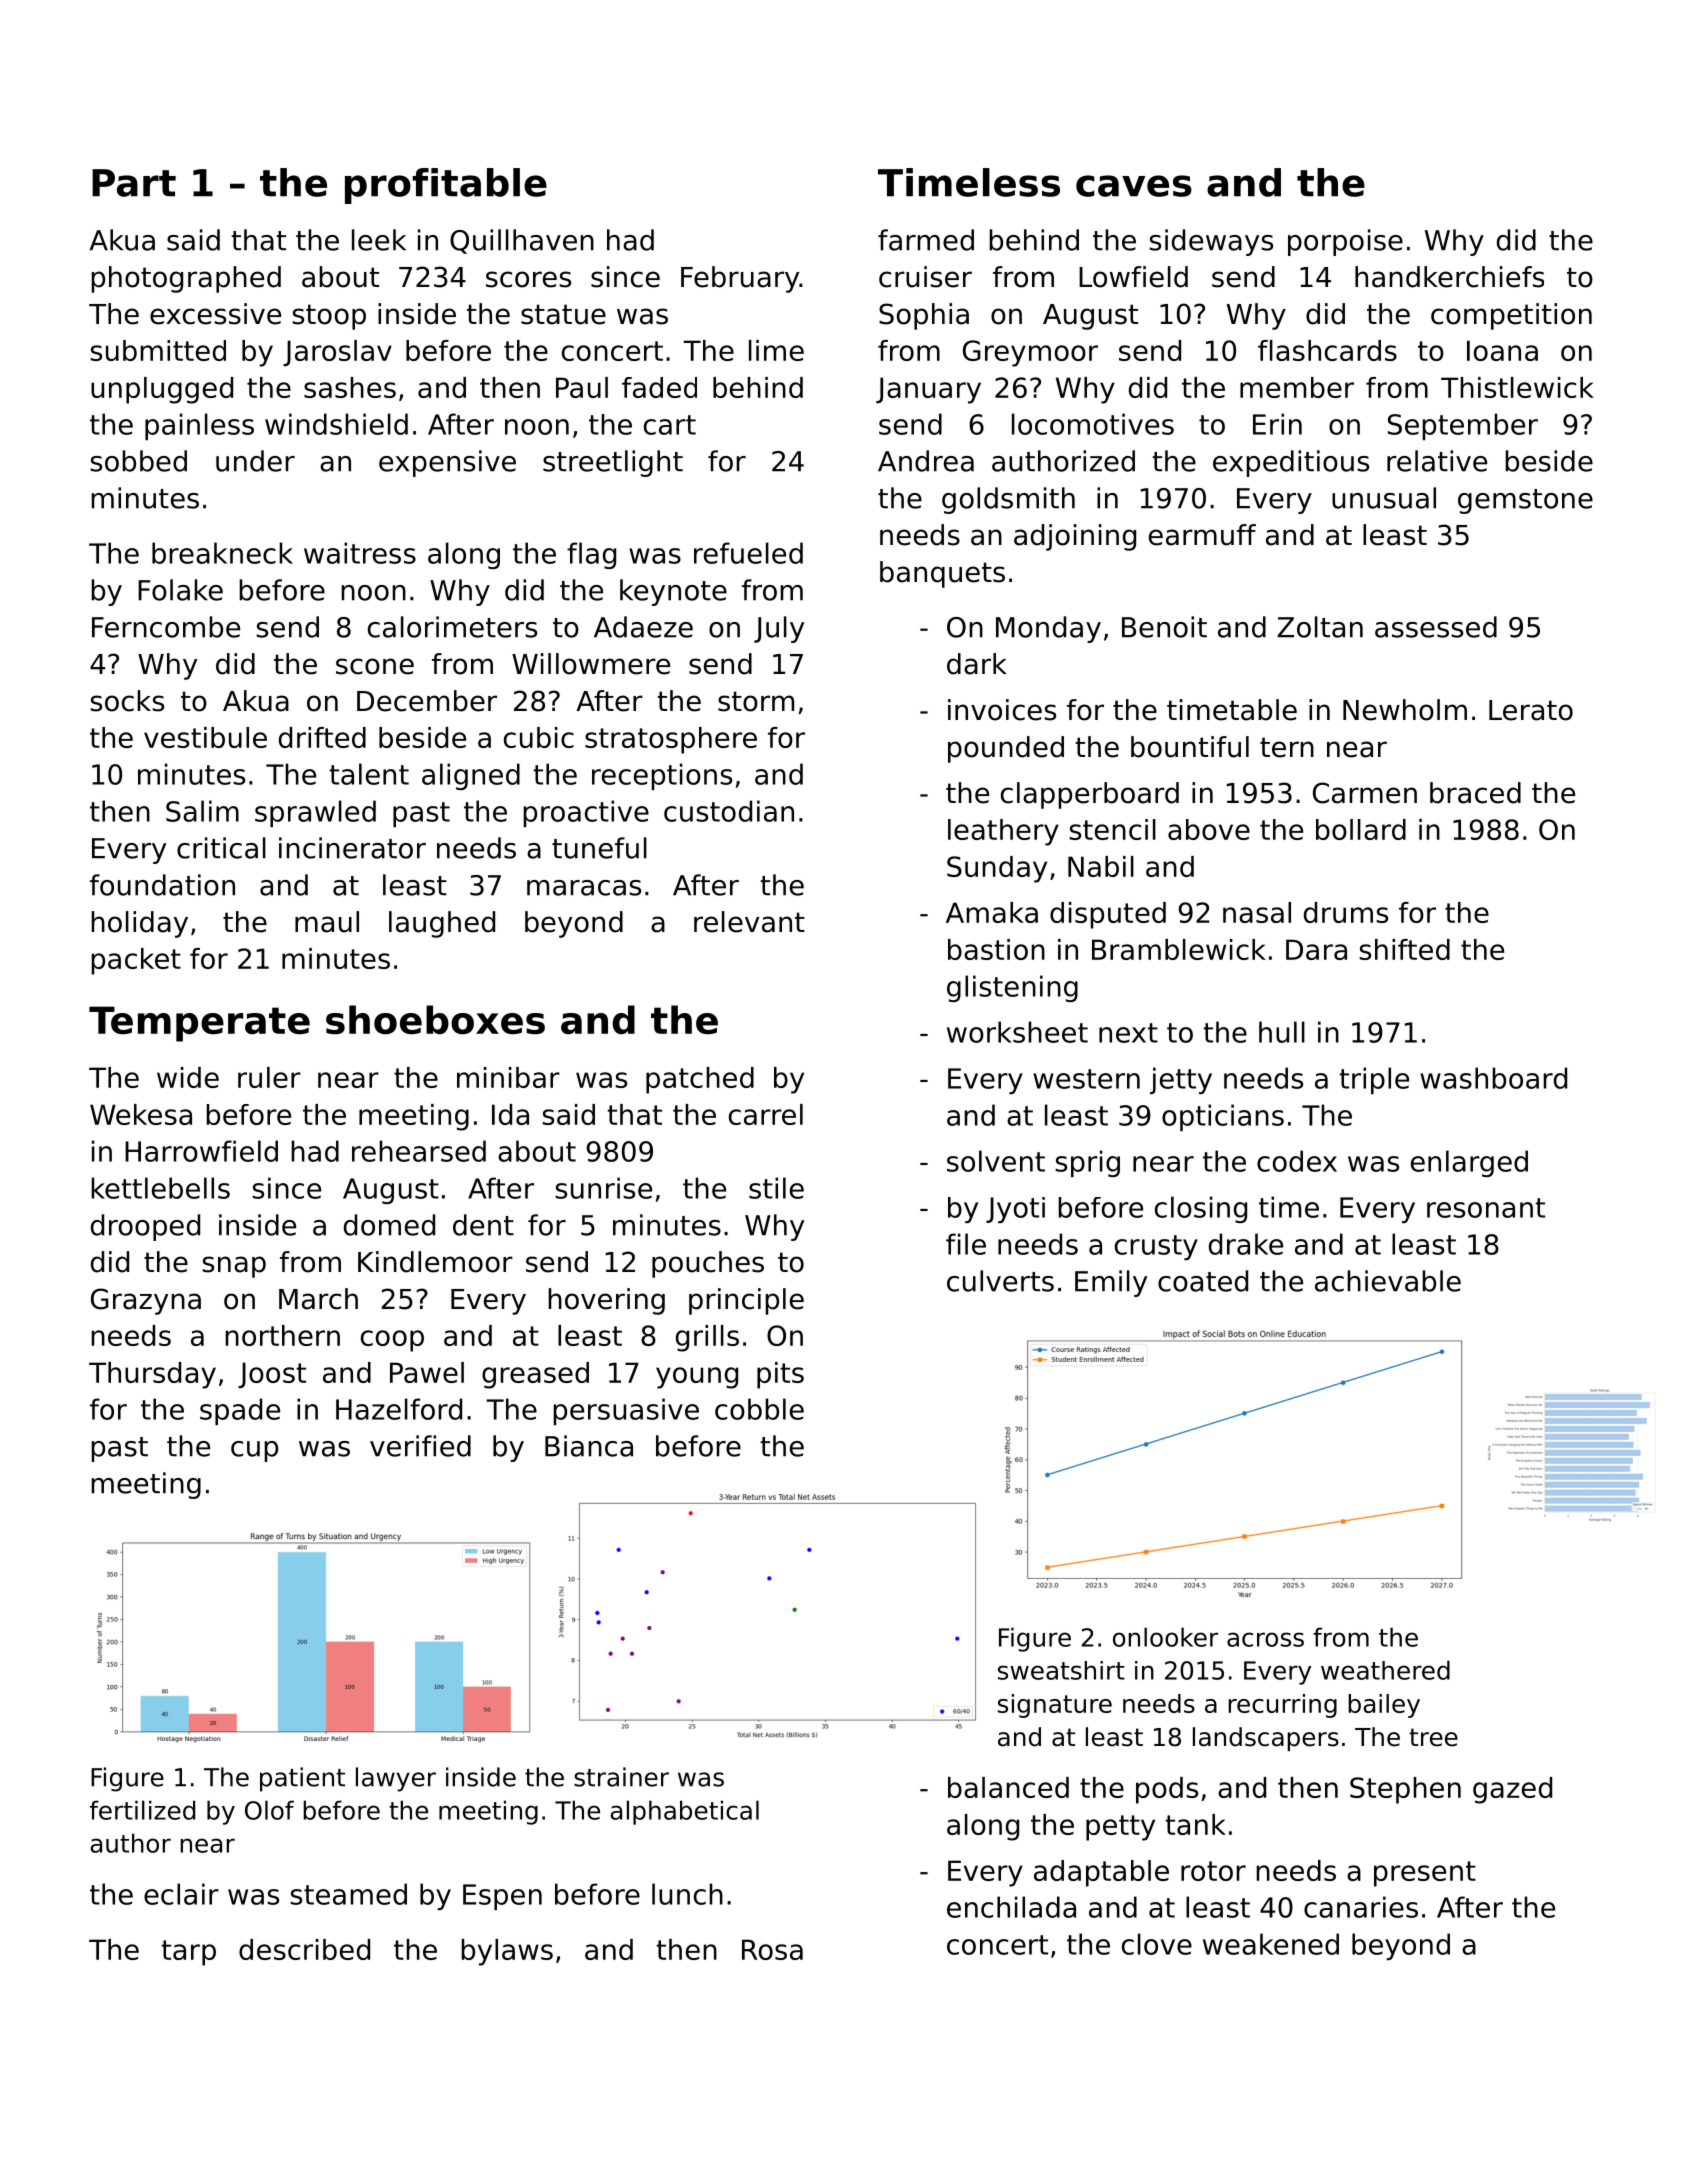 This screenshot has width=1683, height=2178. What do you see at coordinates (772, 1949) in the screenshot?
I see `Rosa` at bounding box center [772, 1949].
